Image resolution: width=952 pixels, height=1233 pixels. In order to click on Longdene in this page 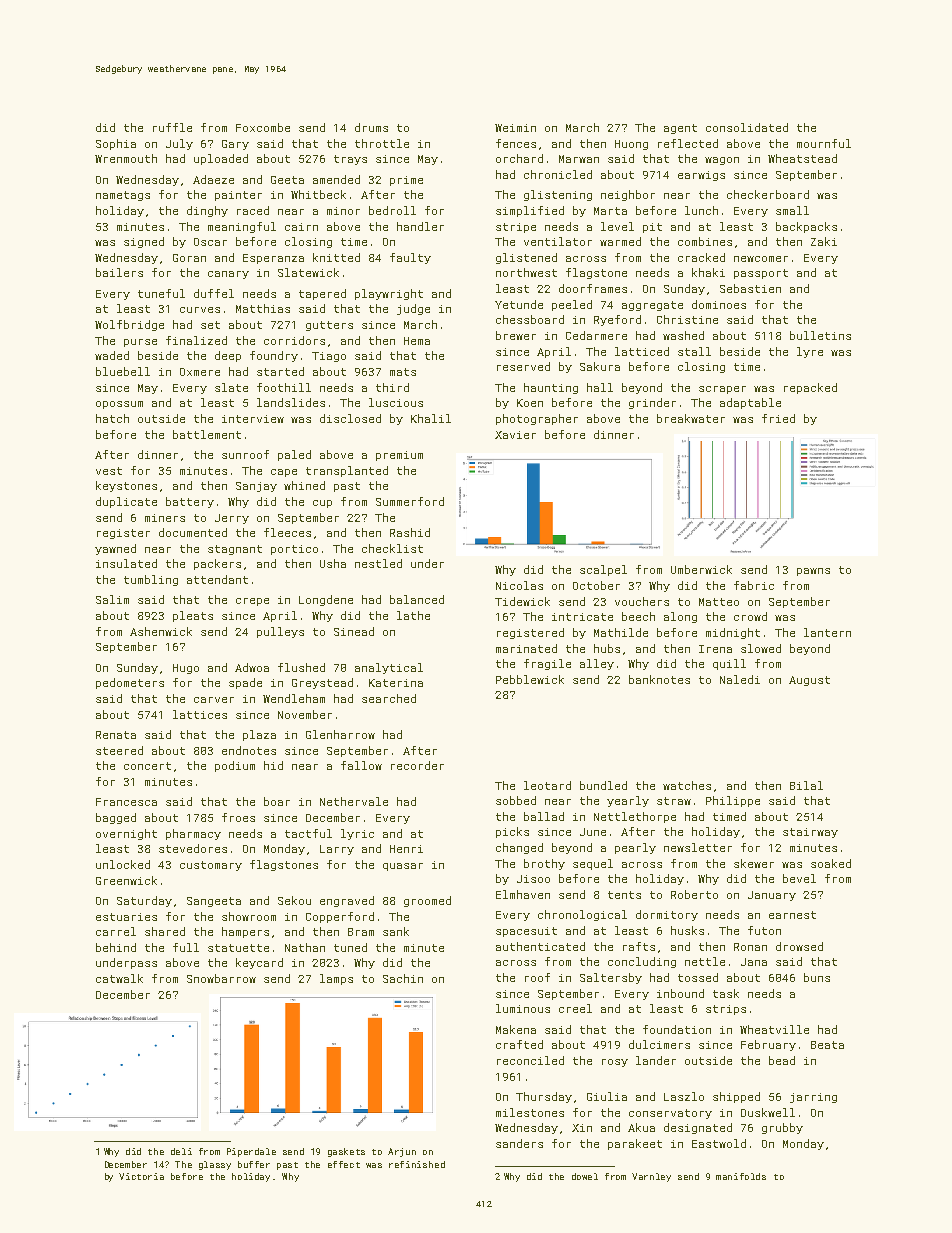, I will do `click(326, 600)`.
